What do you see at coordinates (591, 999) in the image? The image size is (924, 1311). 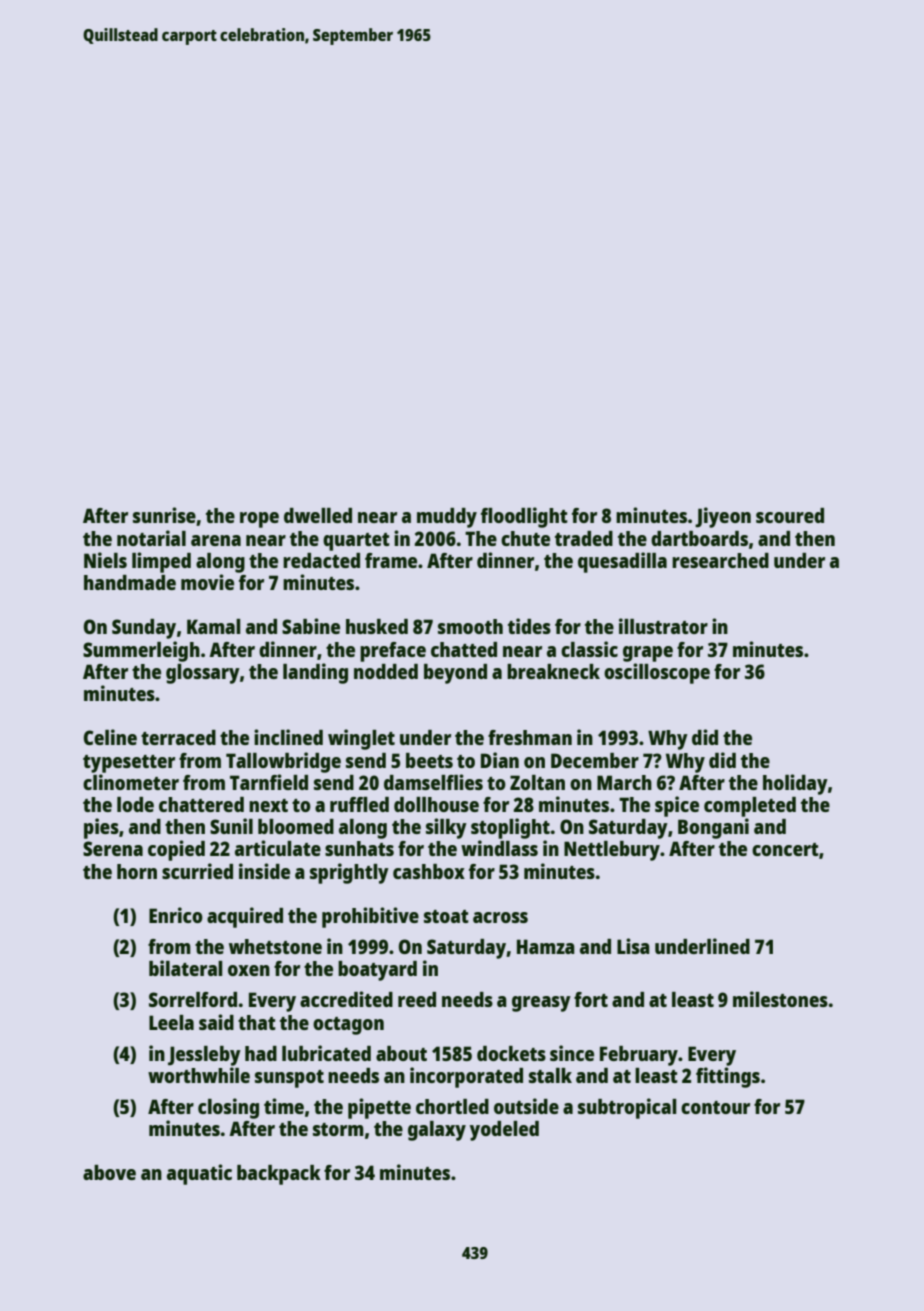 I see `fort` at bounding box center [591, 999].
